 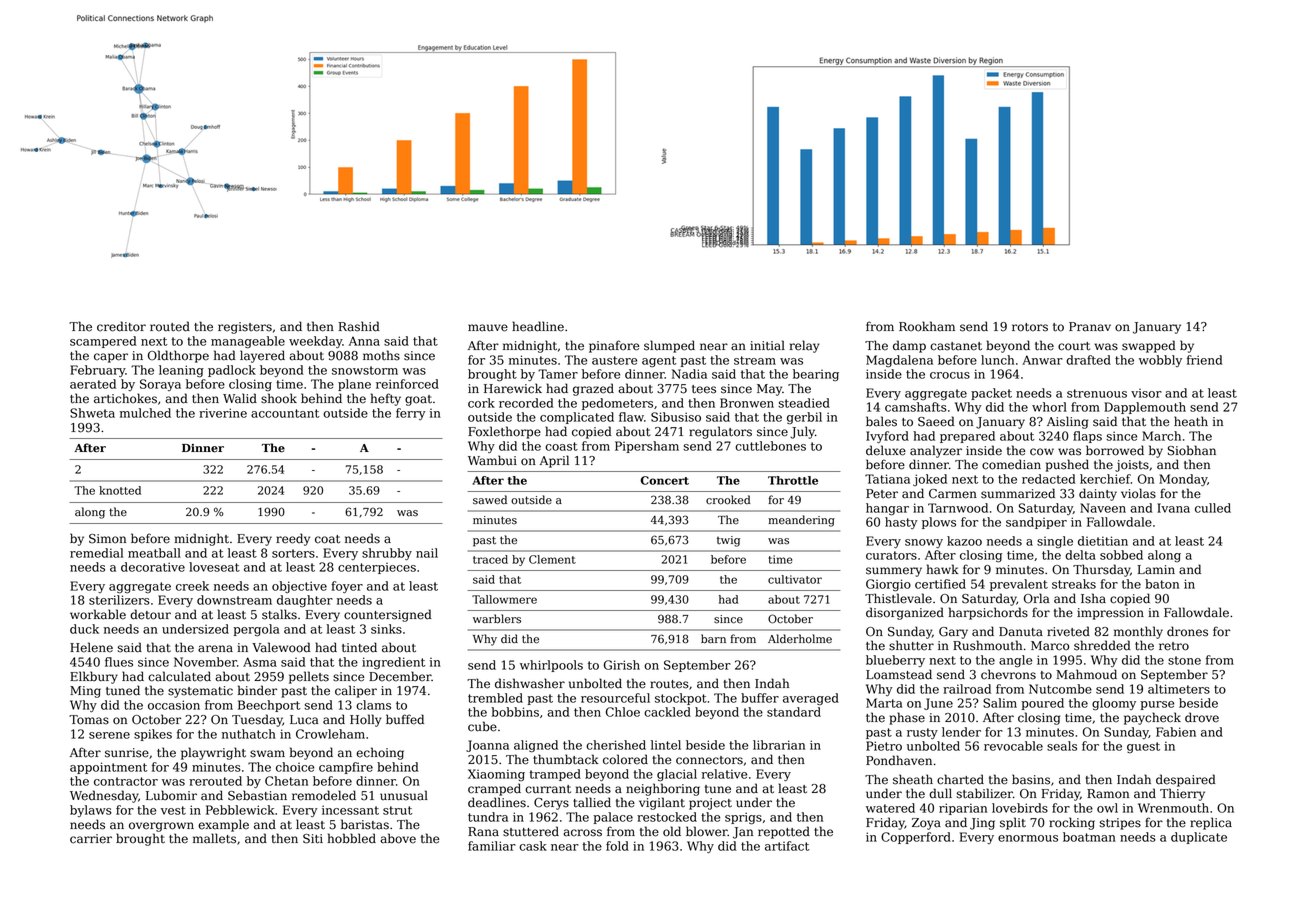 I want to click on Rookham, so click(x=927, y=326).
